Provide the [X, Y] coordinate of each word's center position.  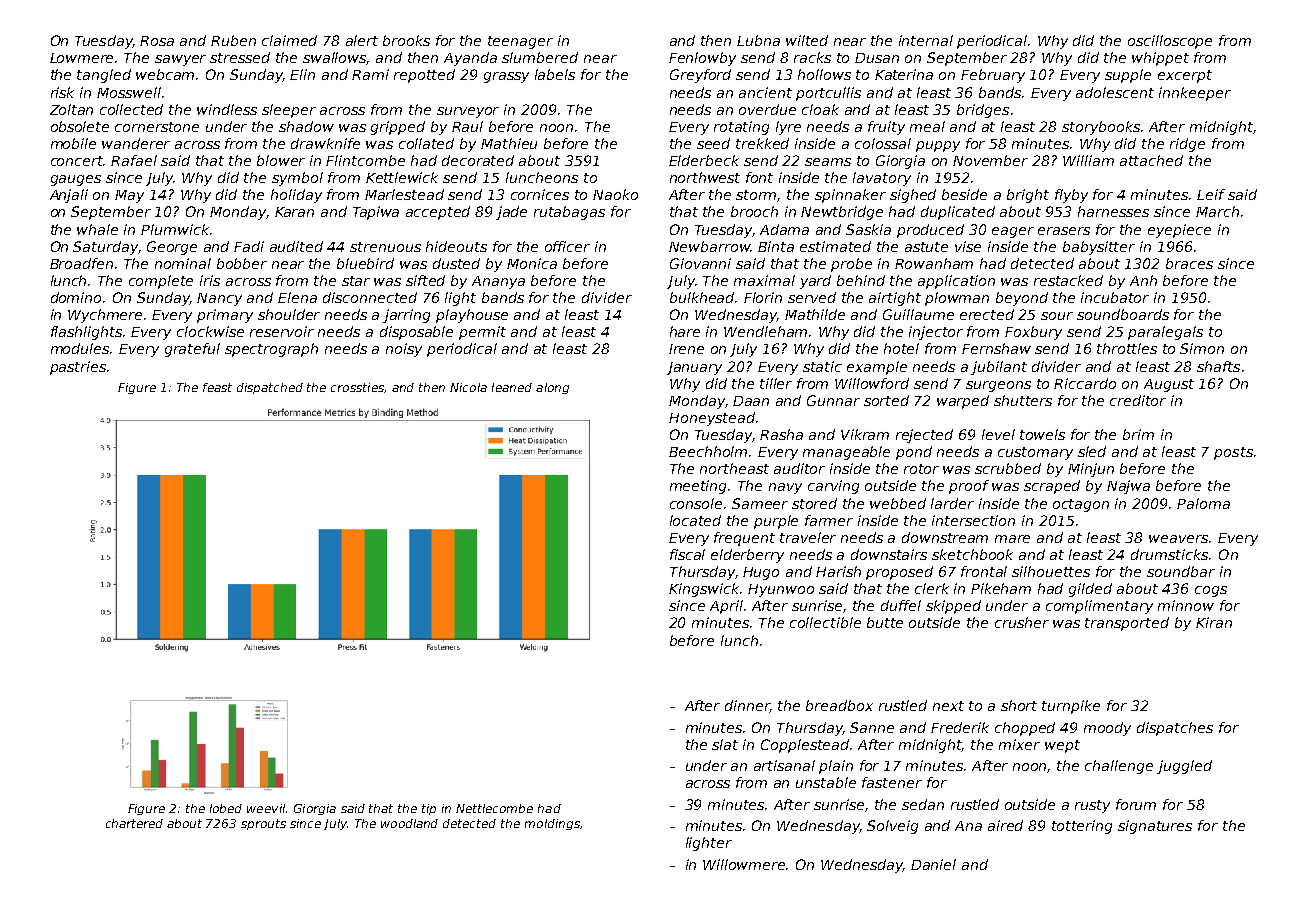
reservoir [282, 331]
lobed [226, 808]
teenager [520, 42]
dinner [747, 706]
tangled [104, 76]
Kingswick [705, 590]
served [812, 297]
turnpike [1071, 707]
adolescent [1115, 92]
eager [1013, 232]
